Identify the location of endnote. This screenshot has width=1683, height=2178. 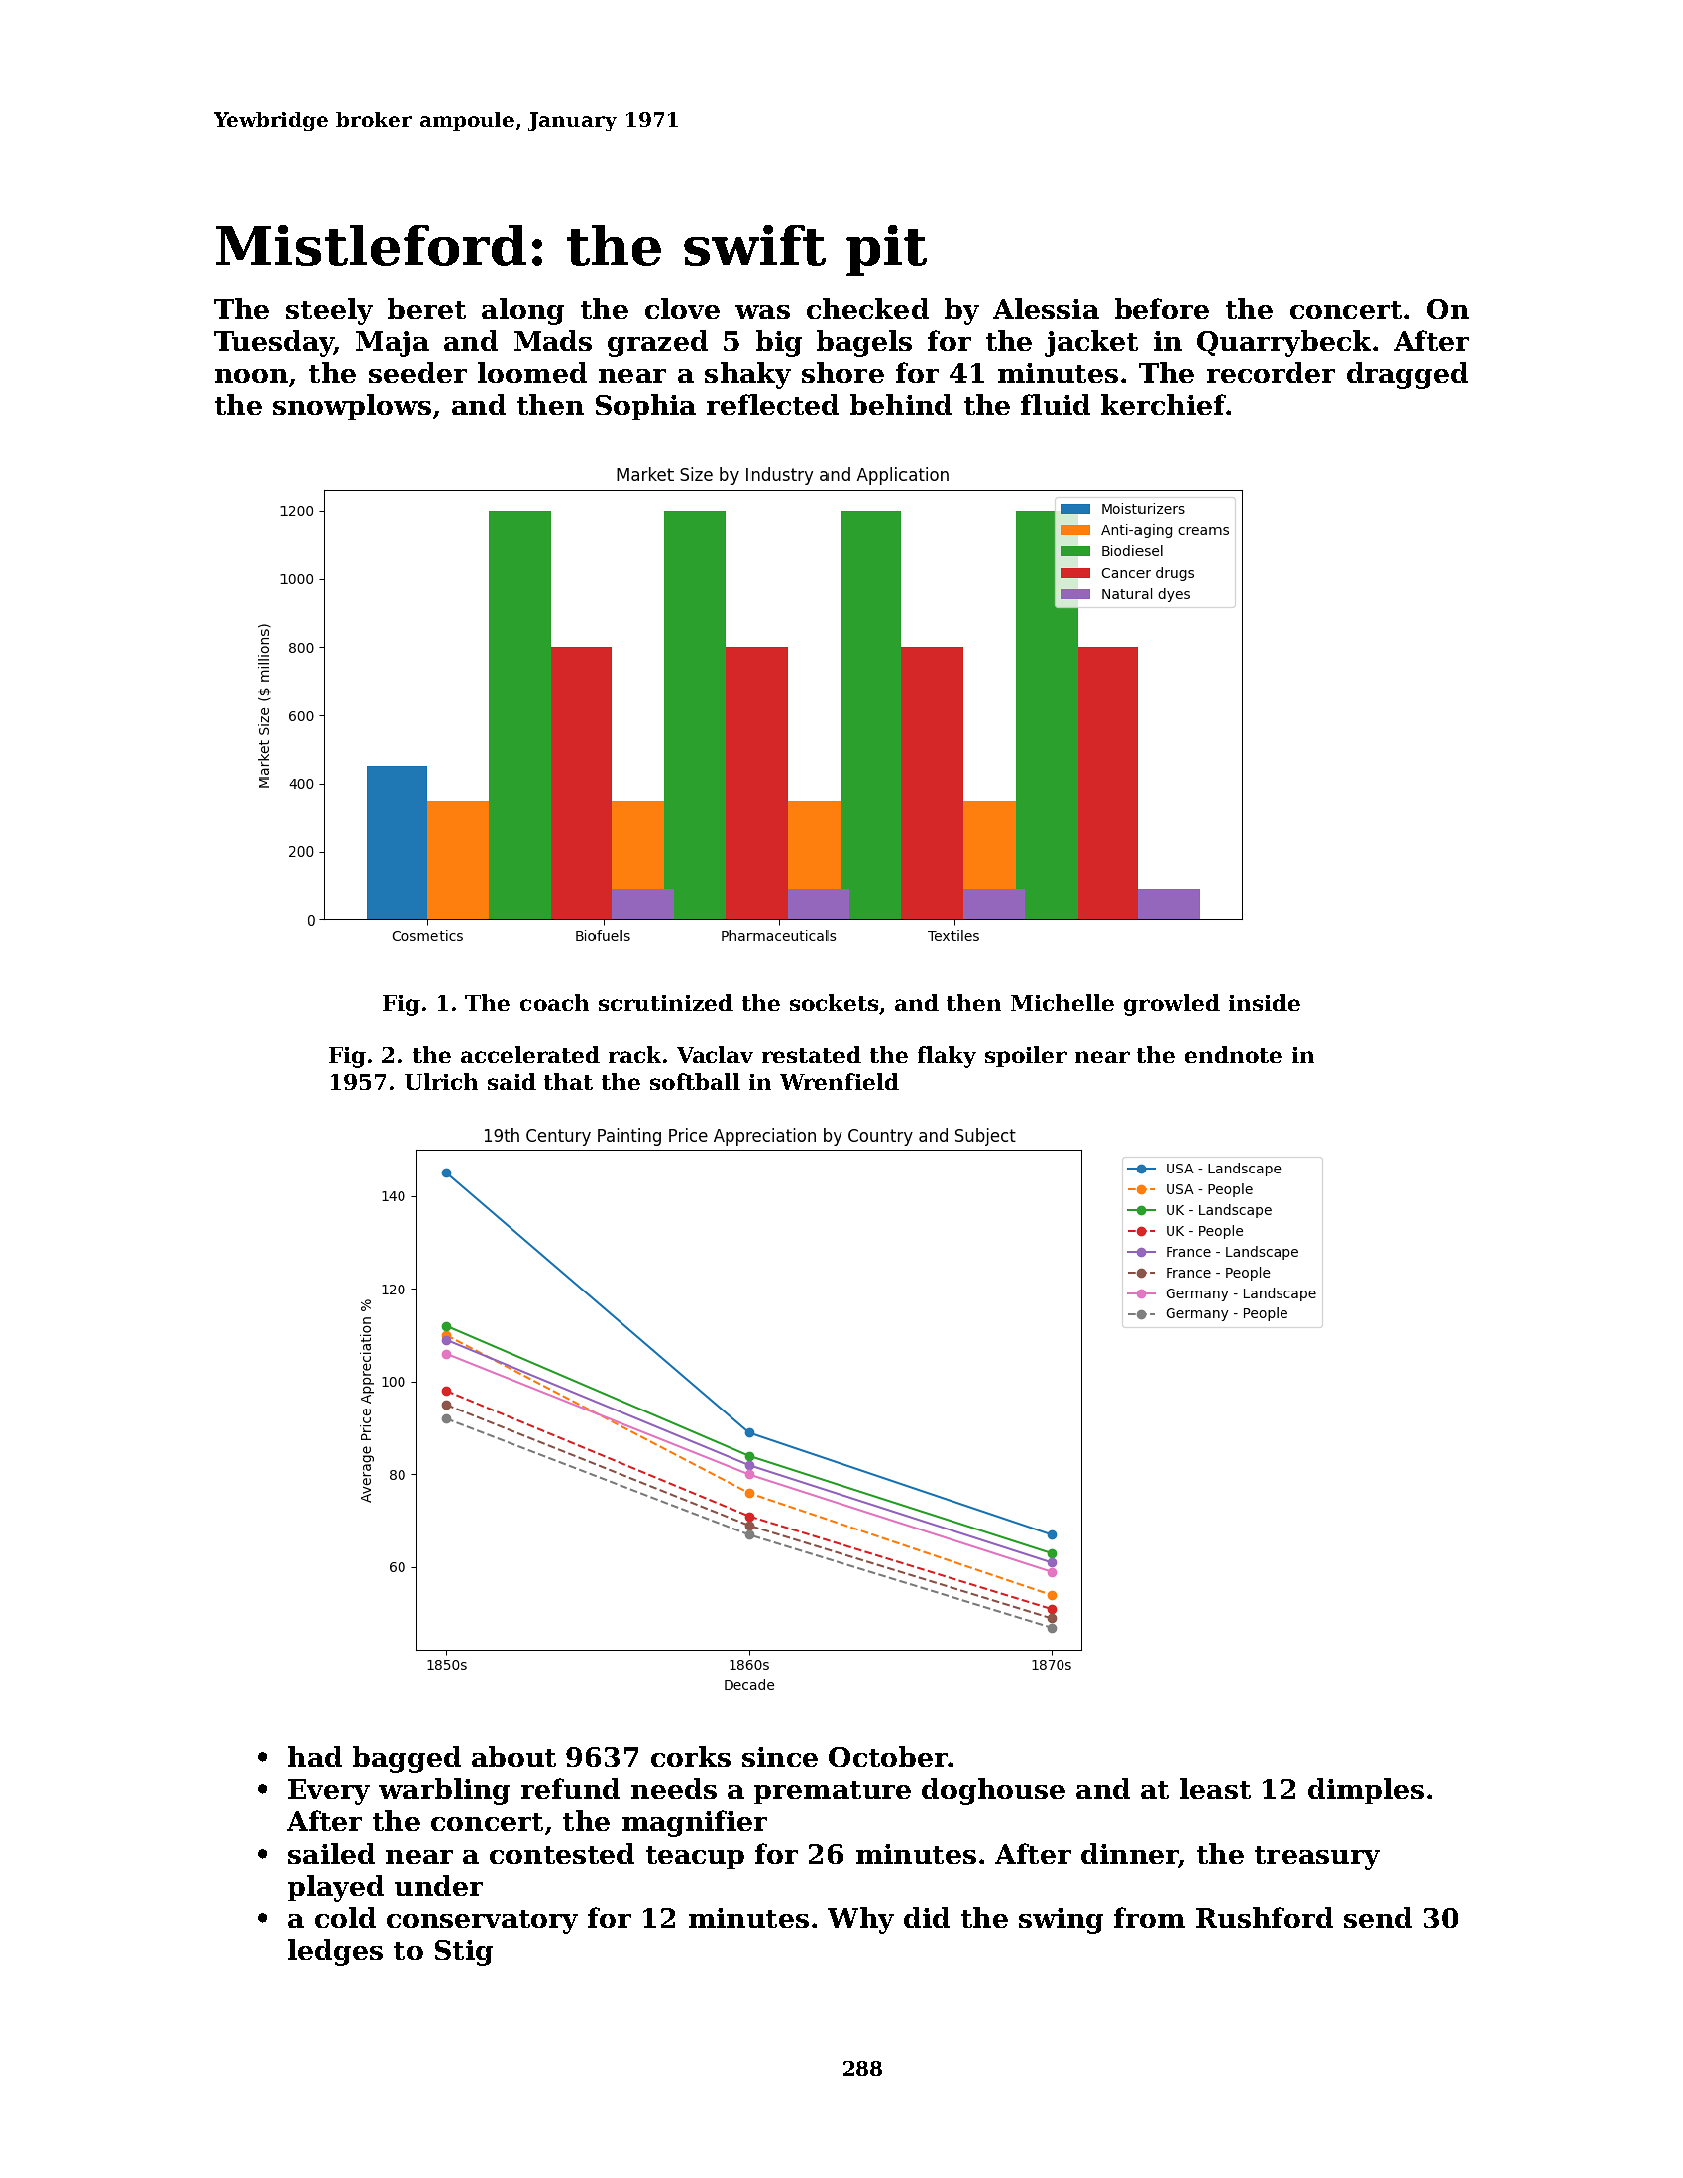
(1233, 1054).
